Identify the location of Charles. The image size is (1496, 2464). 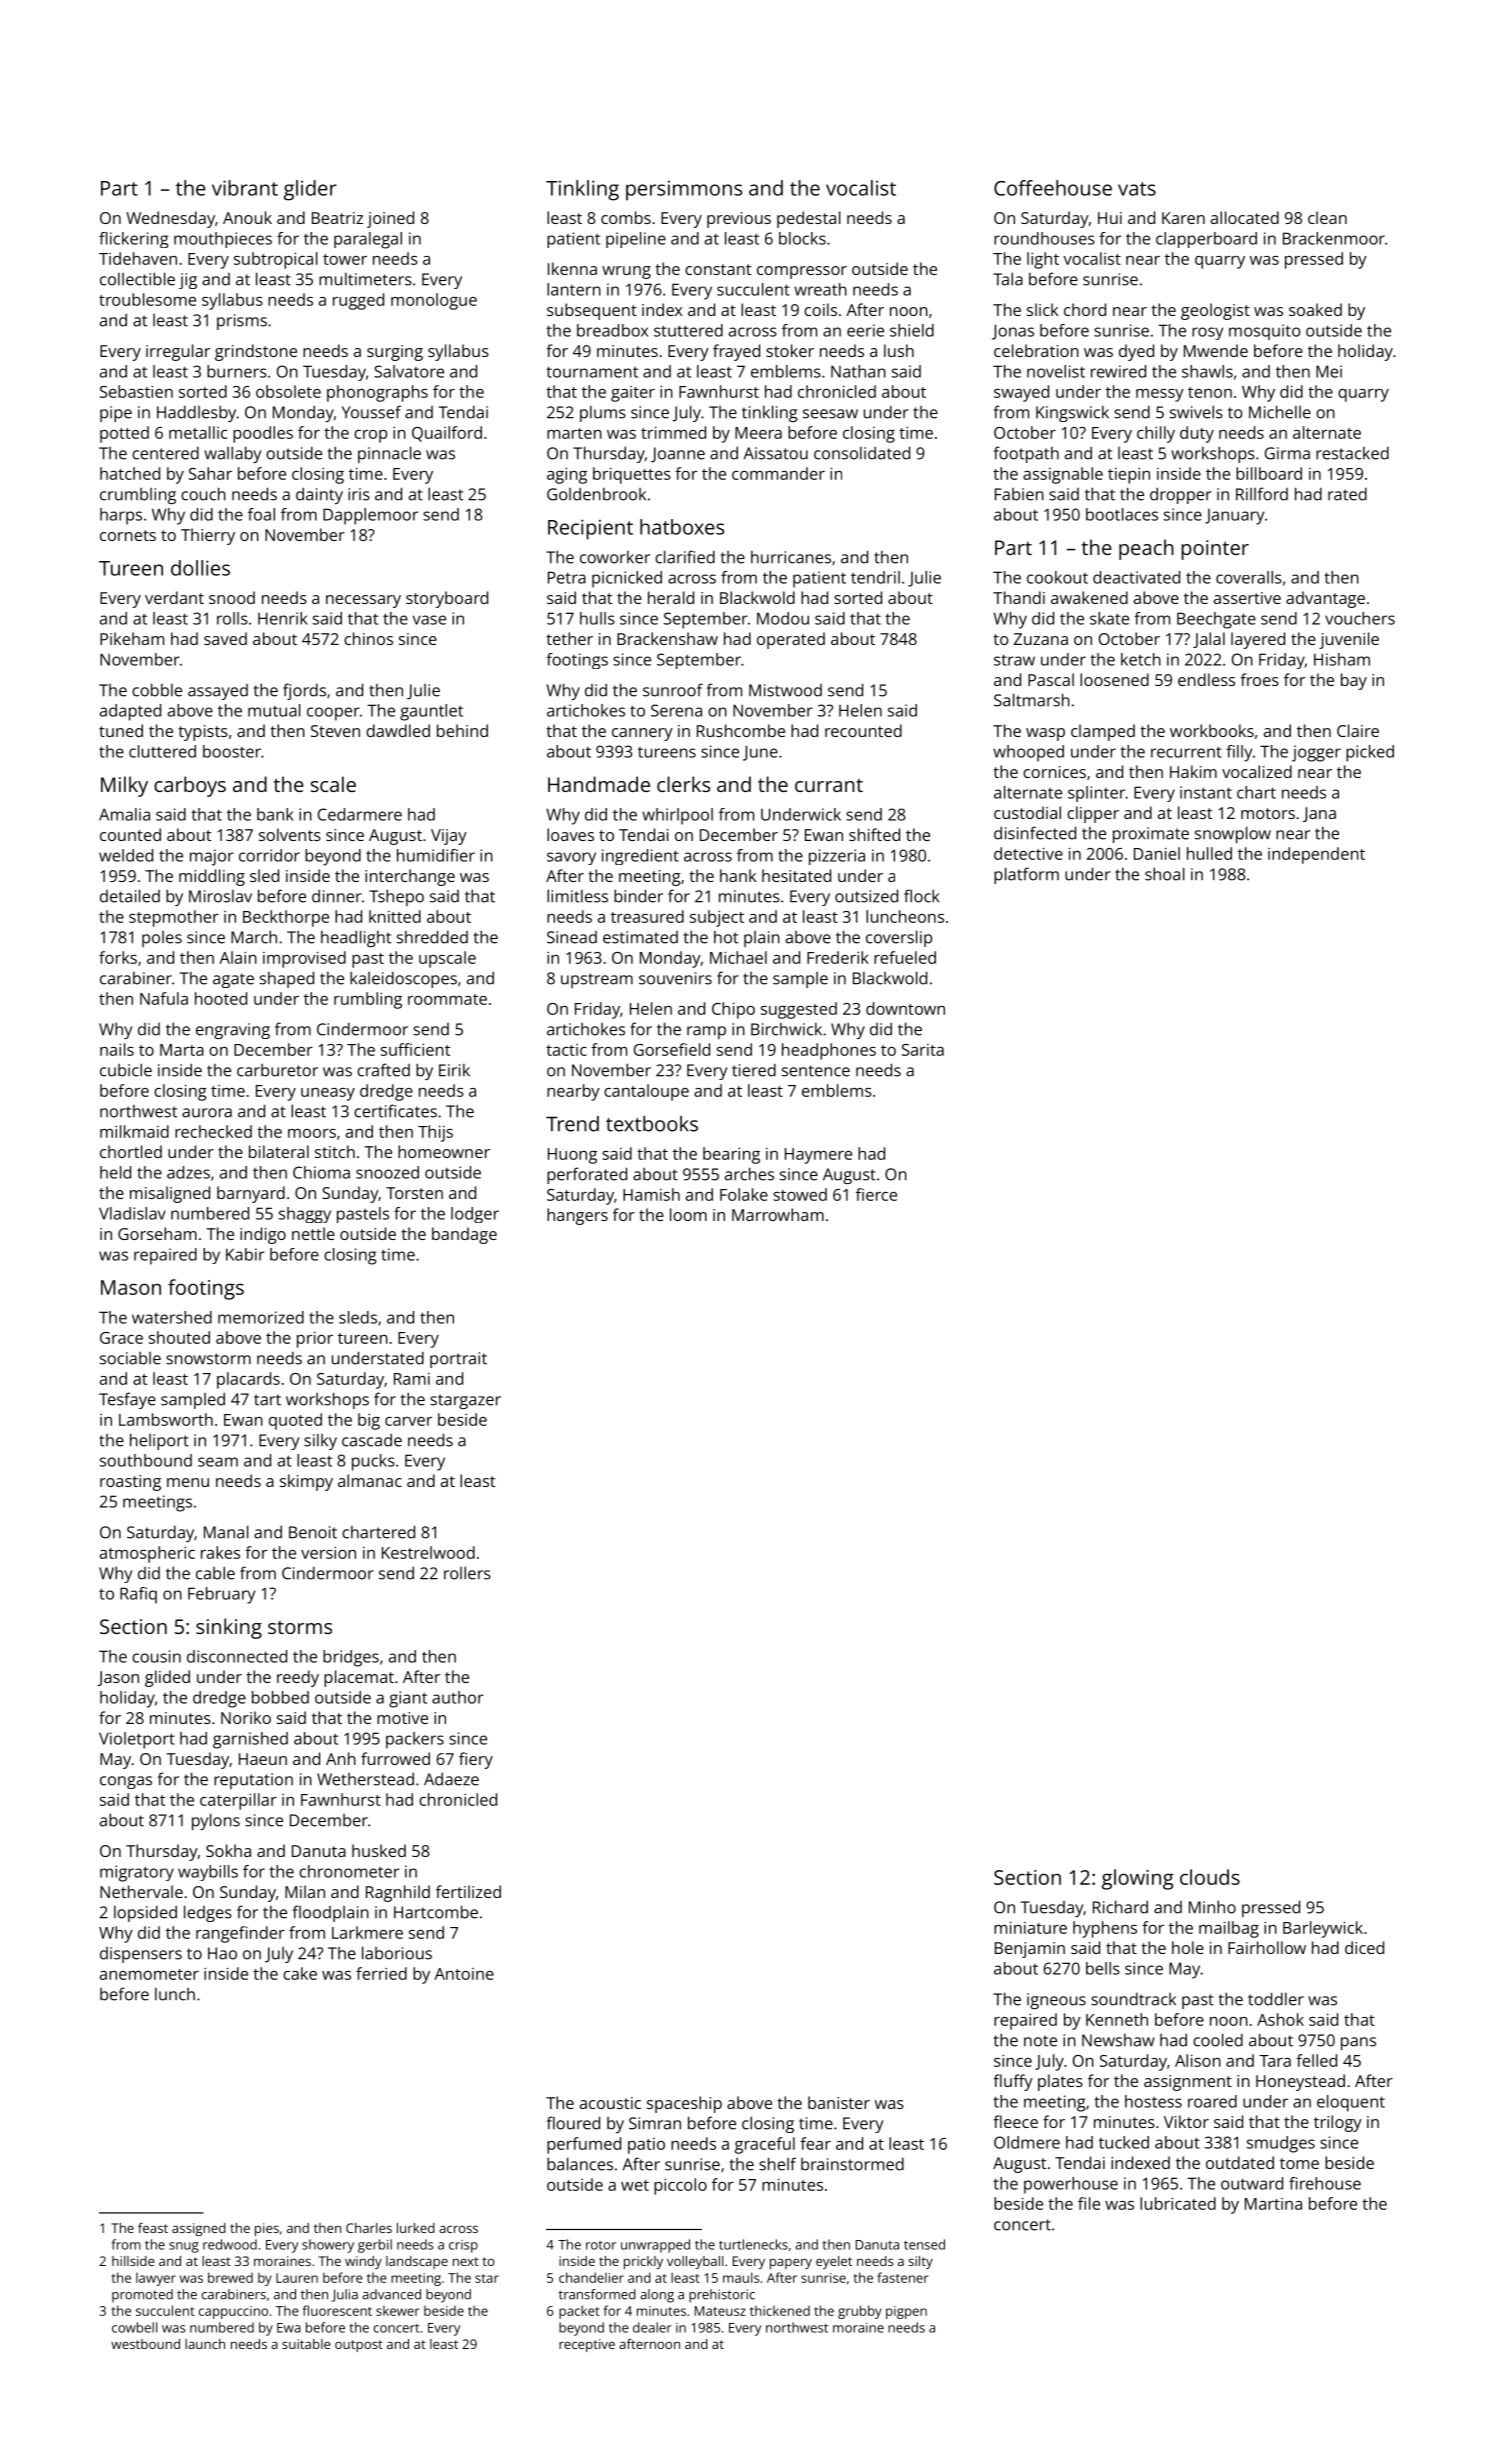
(369, 2228).
